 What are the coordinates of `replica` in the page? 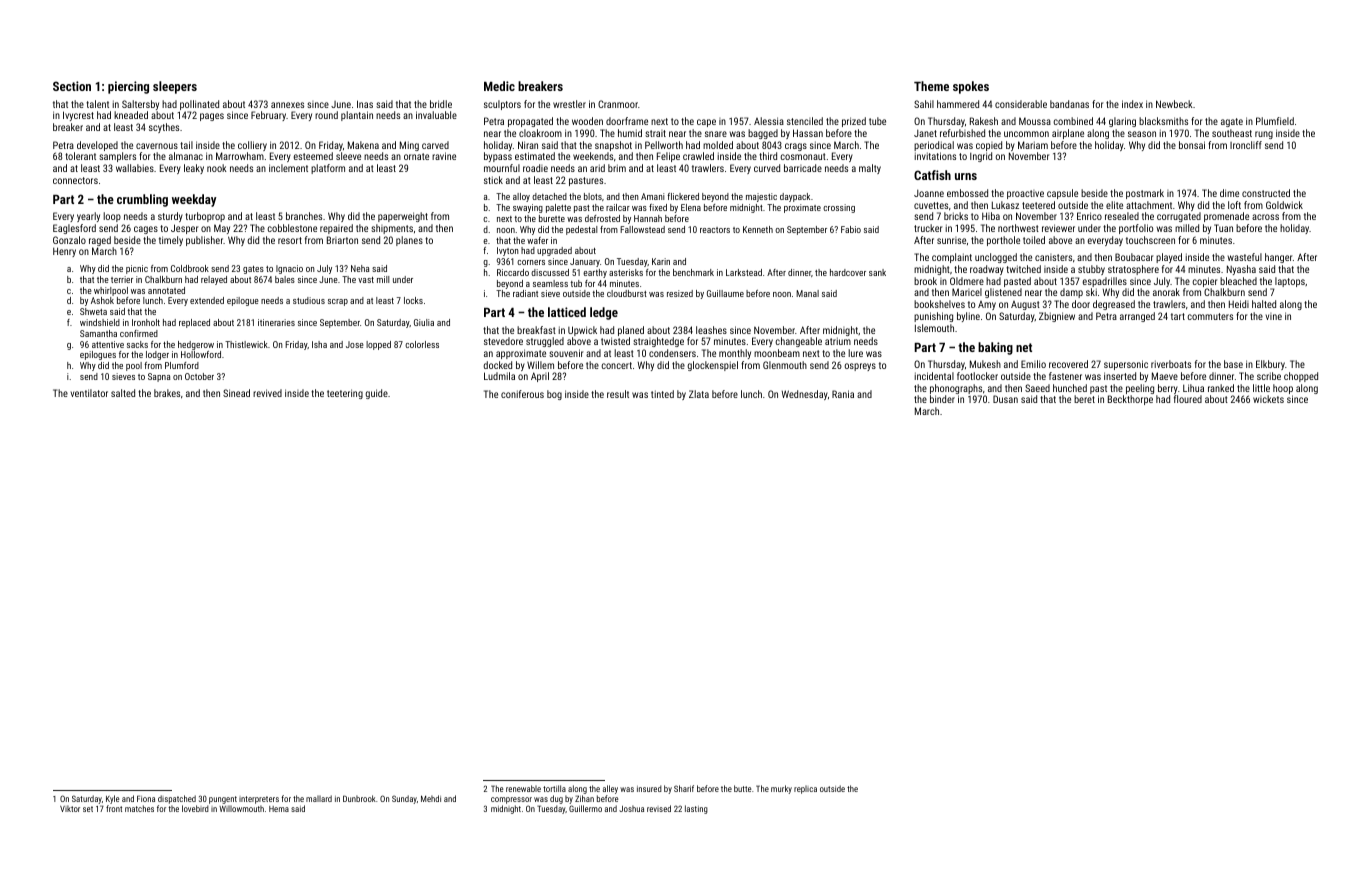 It's located at (805, 790).
